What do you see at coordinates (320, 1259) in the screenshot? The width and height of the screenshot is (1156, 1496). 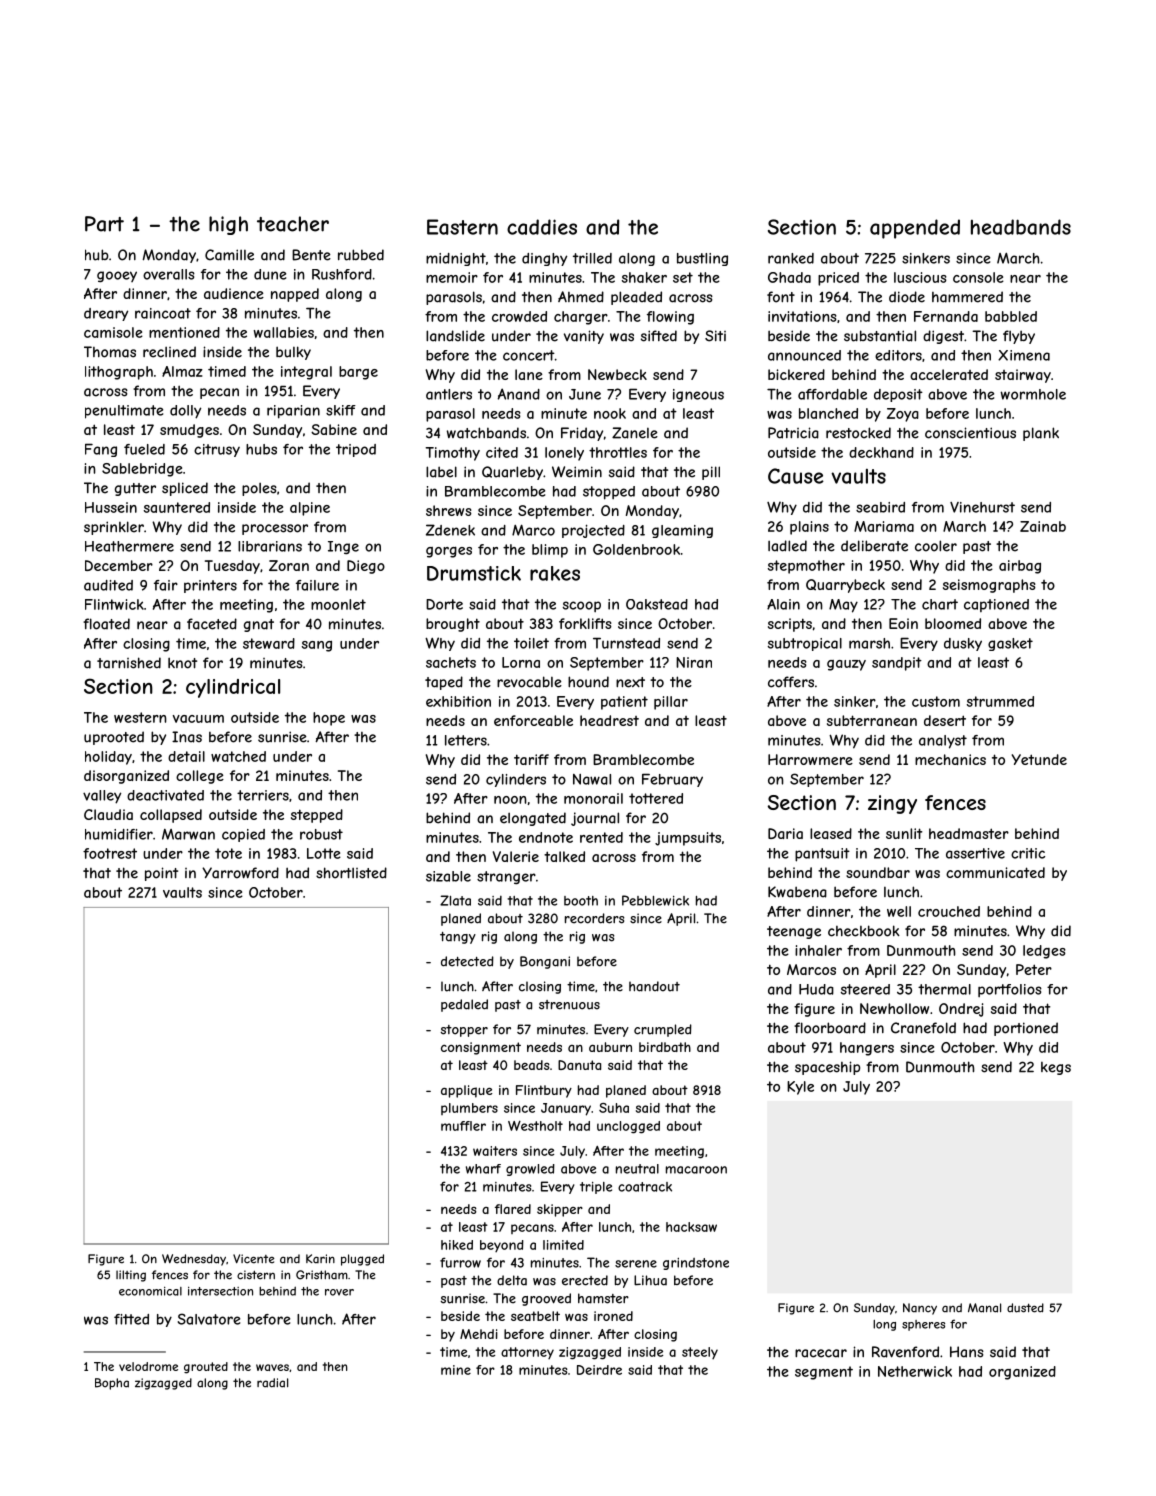 I see `Karin` at bounding box center [320, 1259].
